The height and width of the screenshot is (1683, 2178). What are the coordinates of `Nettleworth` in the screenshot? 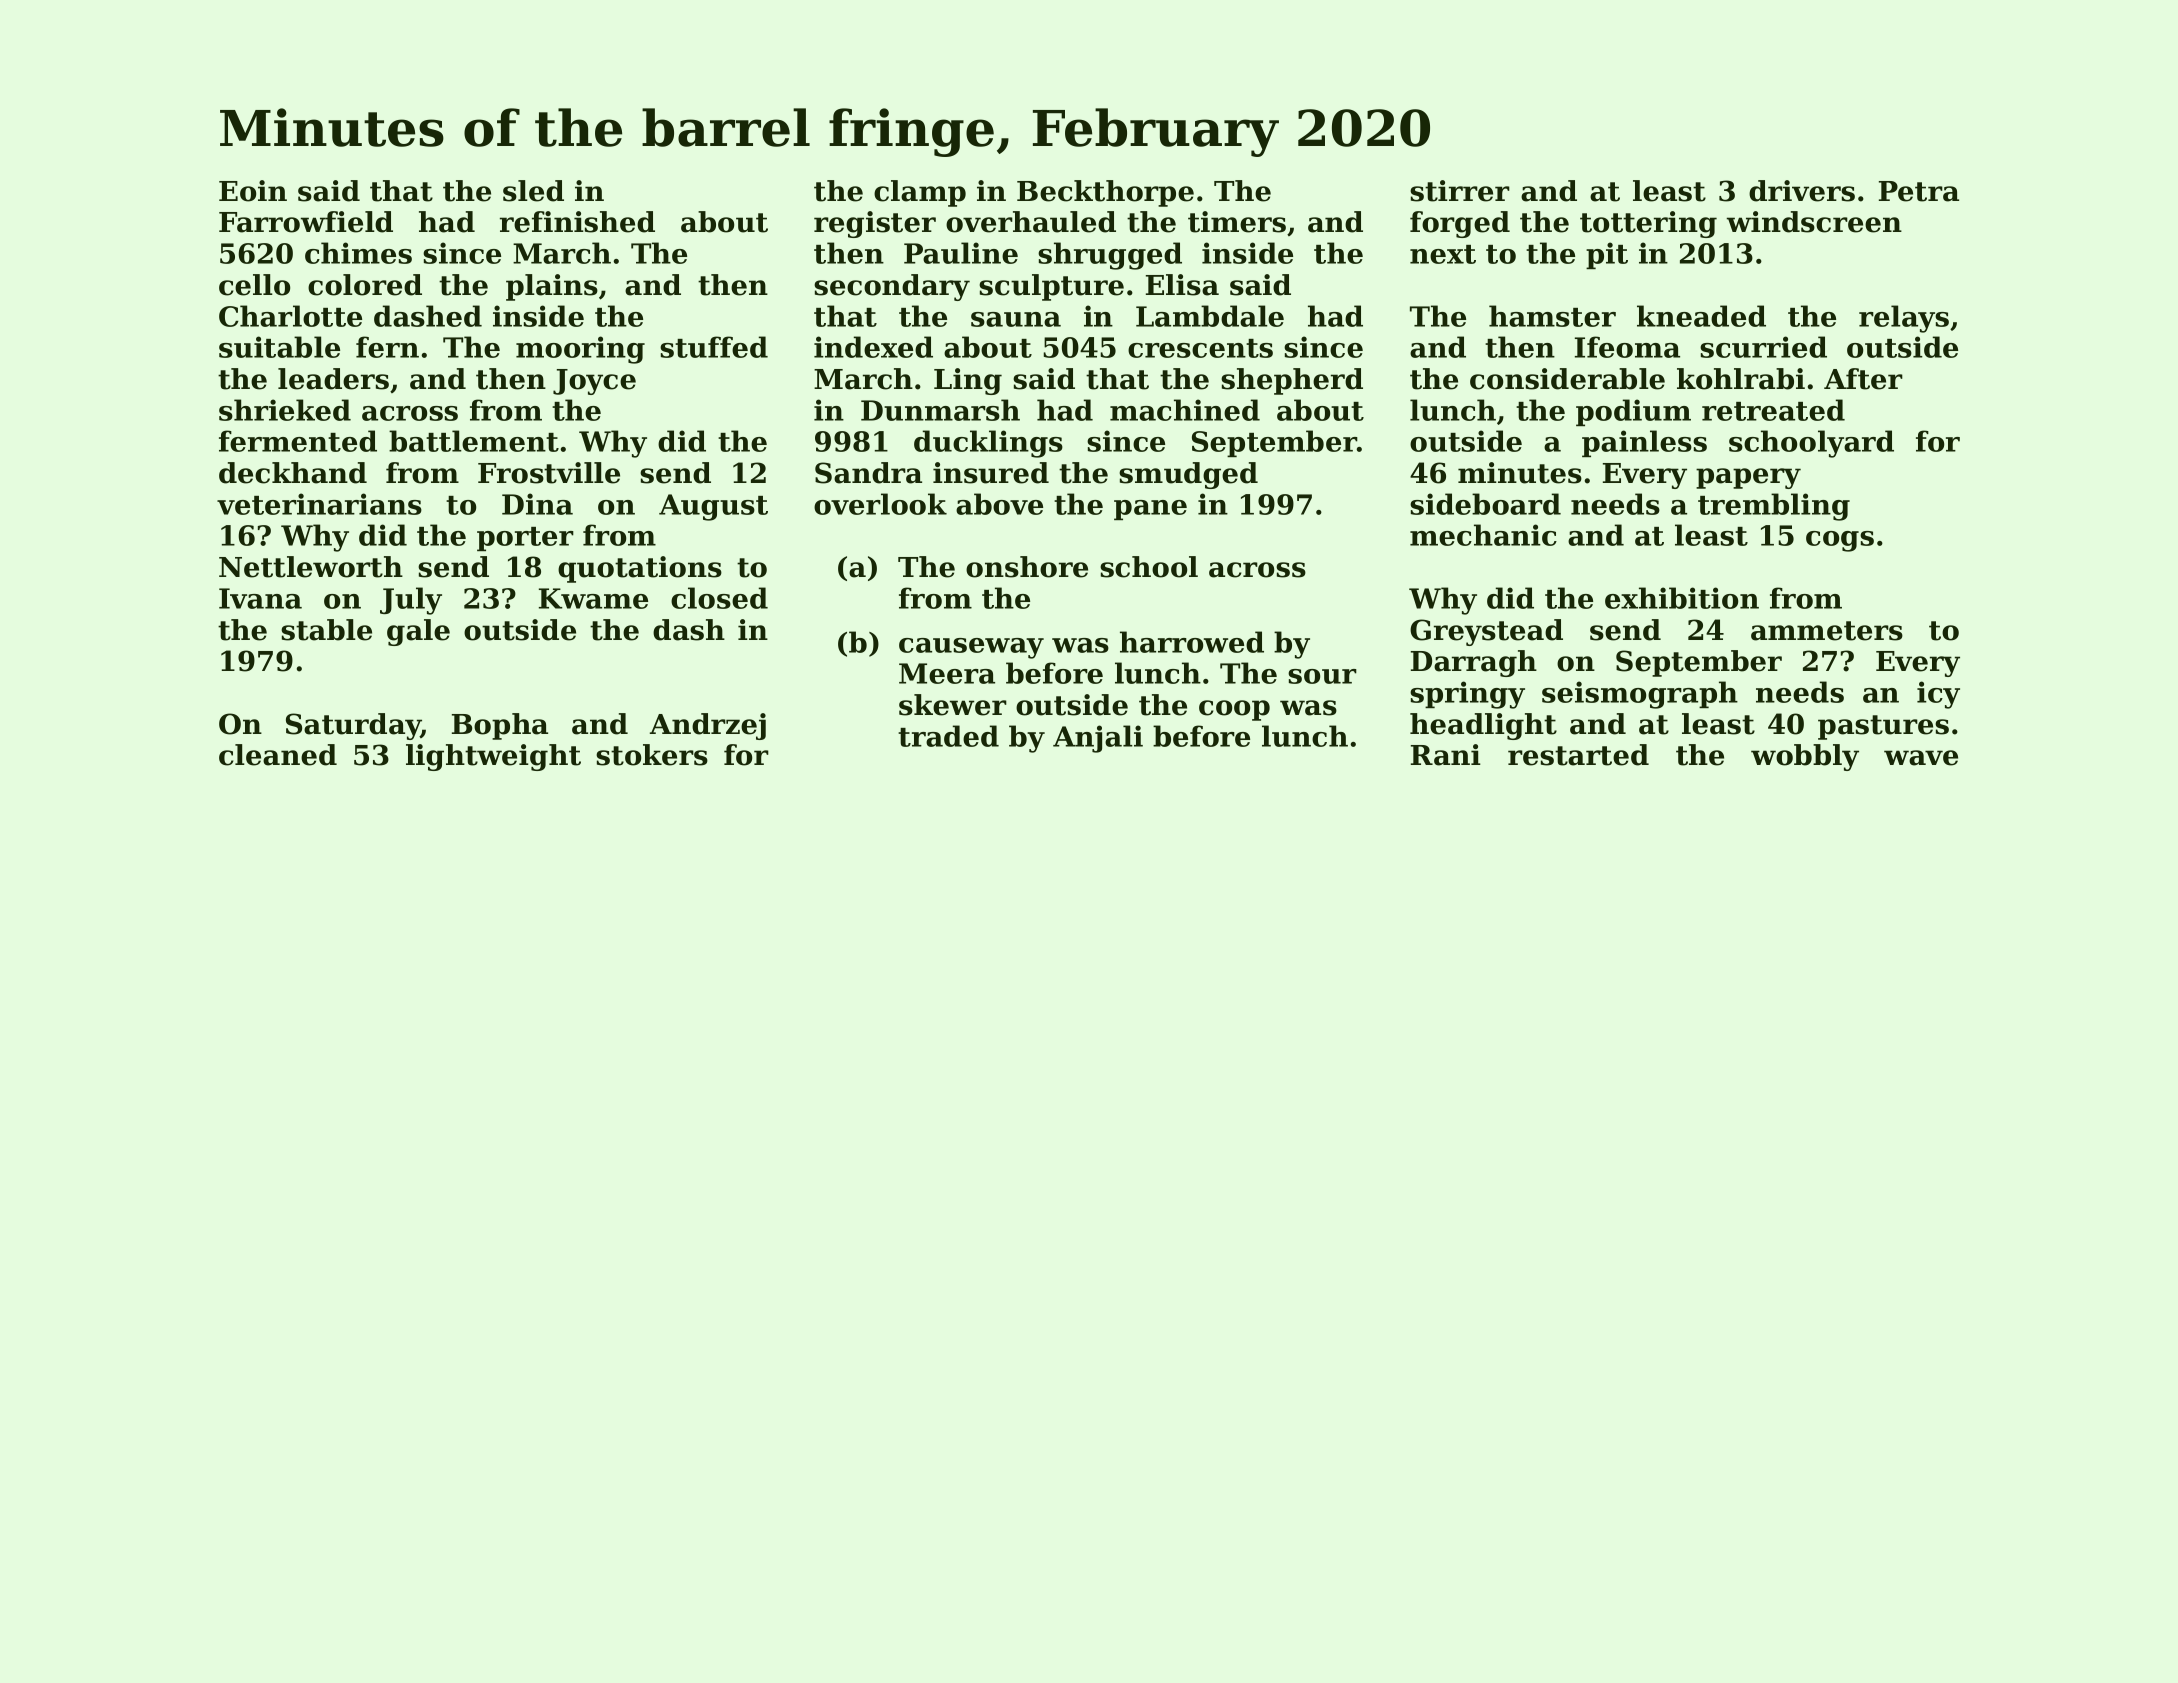 It's located at (311, 567).
